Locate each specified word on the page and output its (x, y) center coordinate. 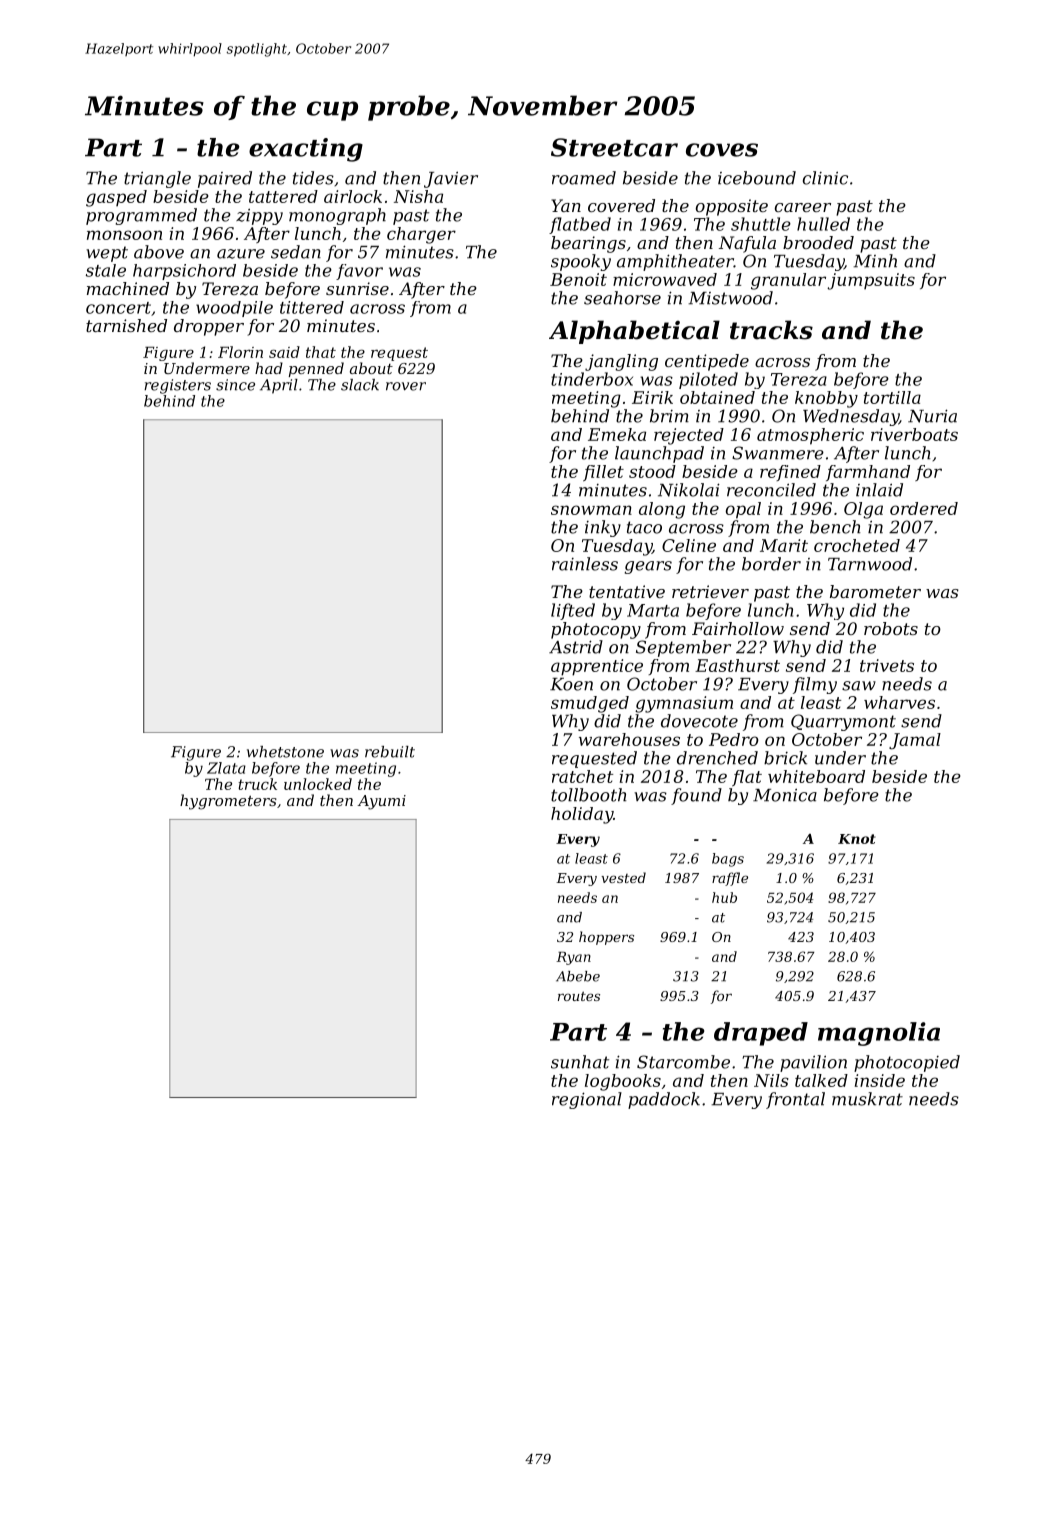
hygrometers (228, 802)
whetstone (285, 752)
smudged (590, 704)
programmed (141, 216)
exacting (306, 150)
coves (722, 150)
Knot (857, 839)
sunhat (580, 1062)
